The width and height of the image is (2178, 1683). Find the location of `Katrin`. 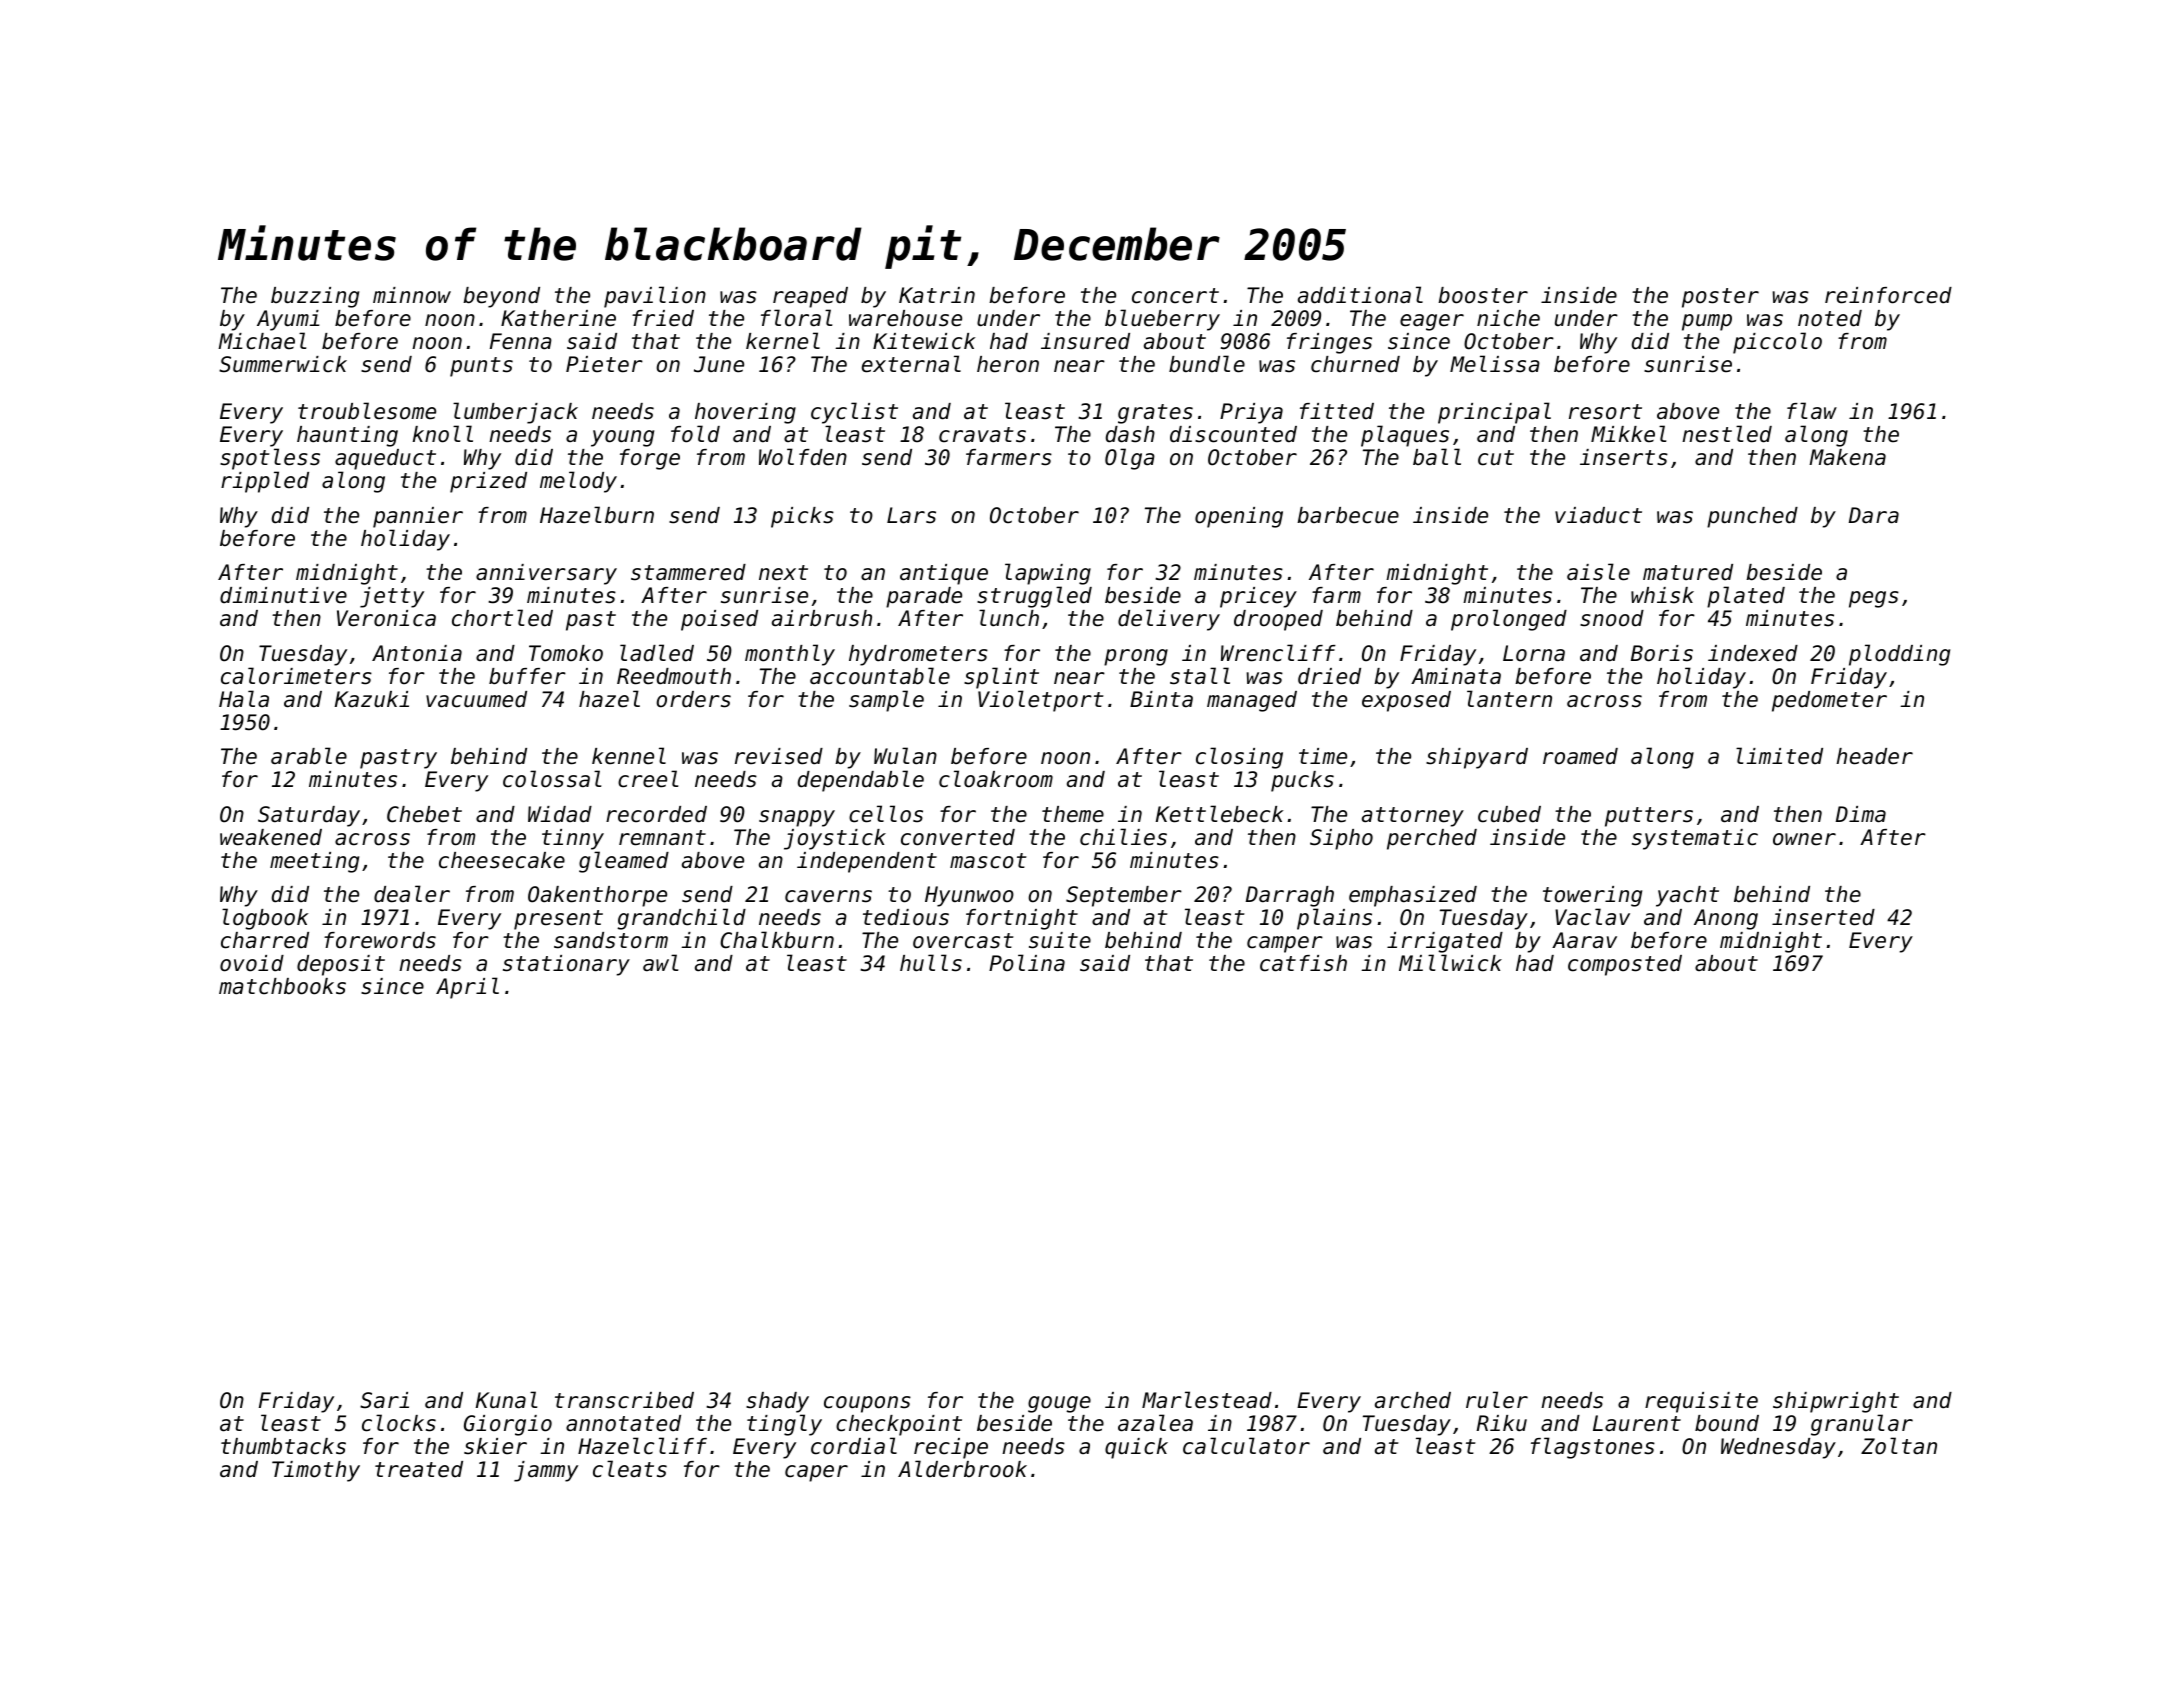

Katrin is located at coordinates (937, 295).
